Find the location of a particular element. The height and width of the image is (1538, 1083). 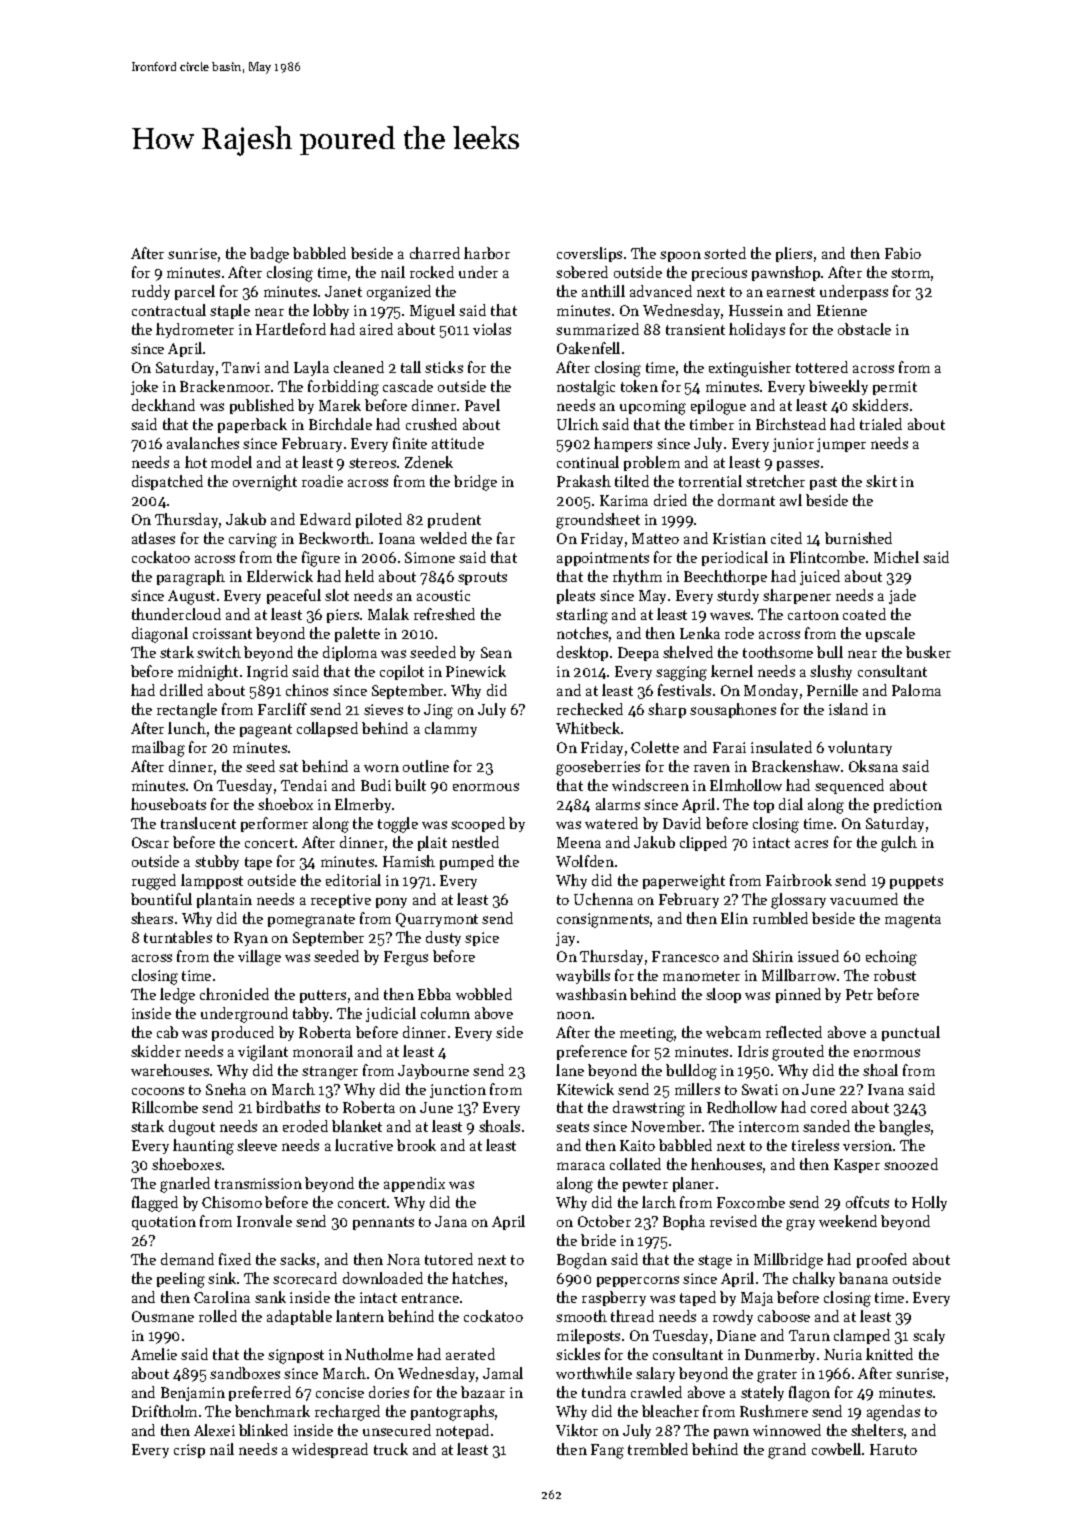

Hussein is located at coordinates (756, 310).
